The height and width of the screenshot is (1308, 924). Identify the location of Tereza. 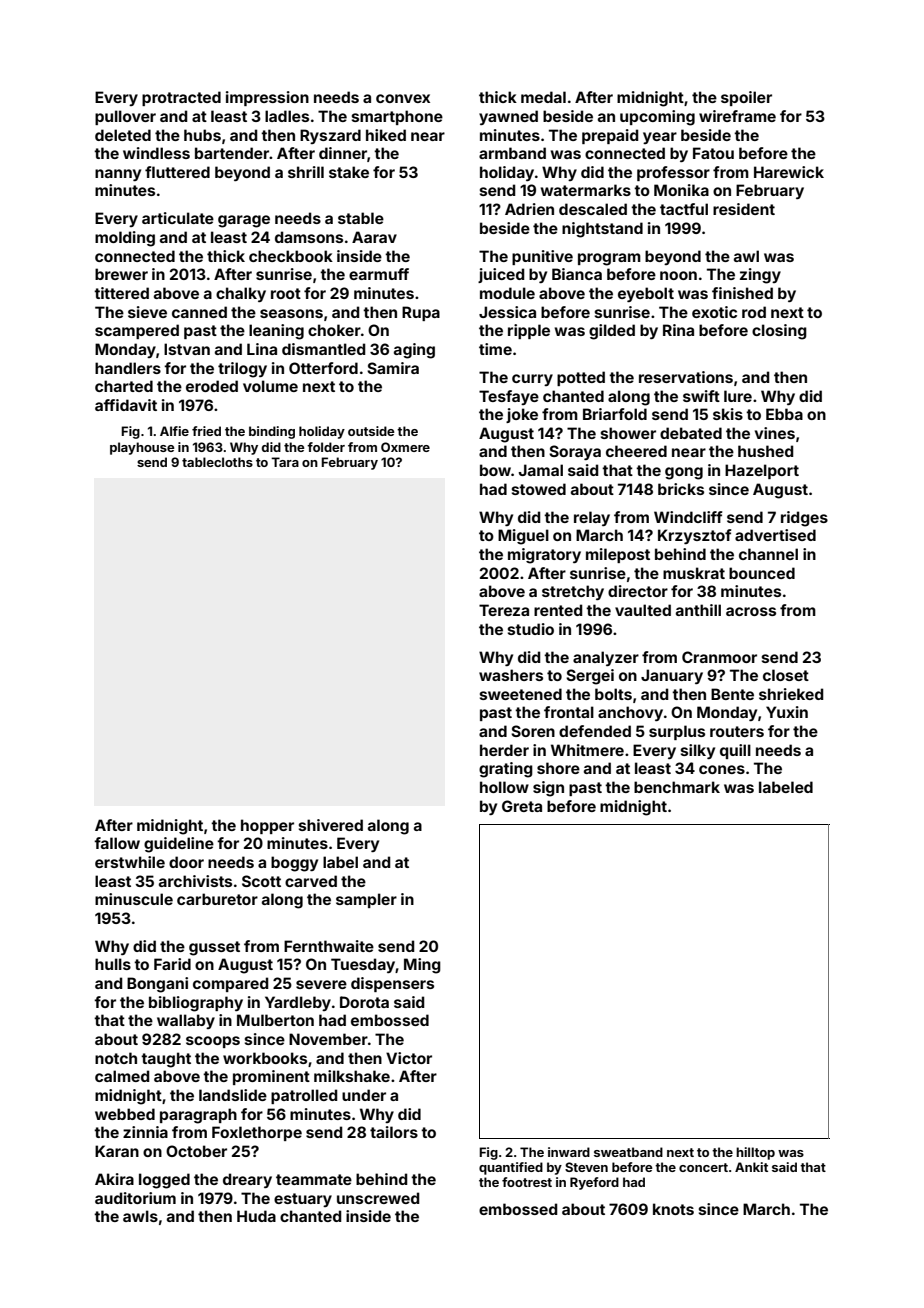
(504, 610).
